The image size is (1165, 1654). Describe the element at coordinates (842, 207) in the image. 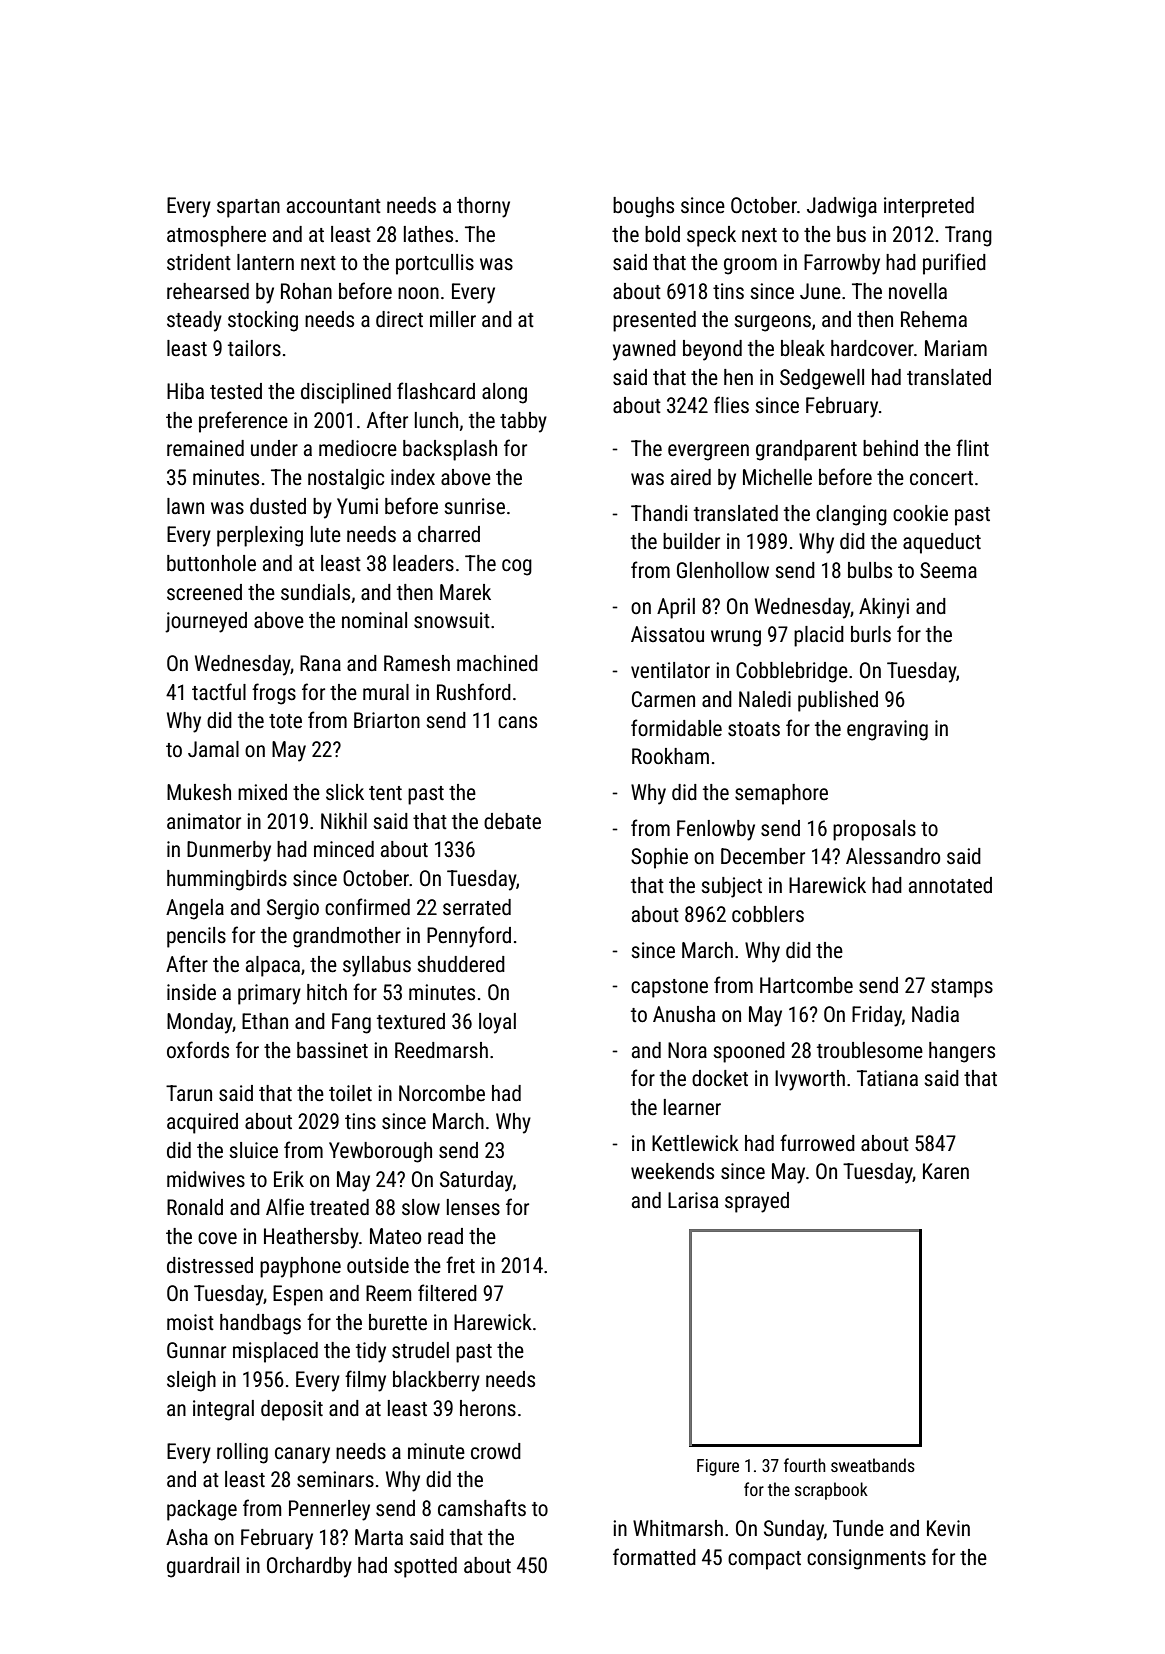

I see `Jadwiga` at that location.
